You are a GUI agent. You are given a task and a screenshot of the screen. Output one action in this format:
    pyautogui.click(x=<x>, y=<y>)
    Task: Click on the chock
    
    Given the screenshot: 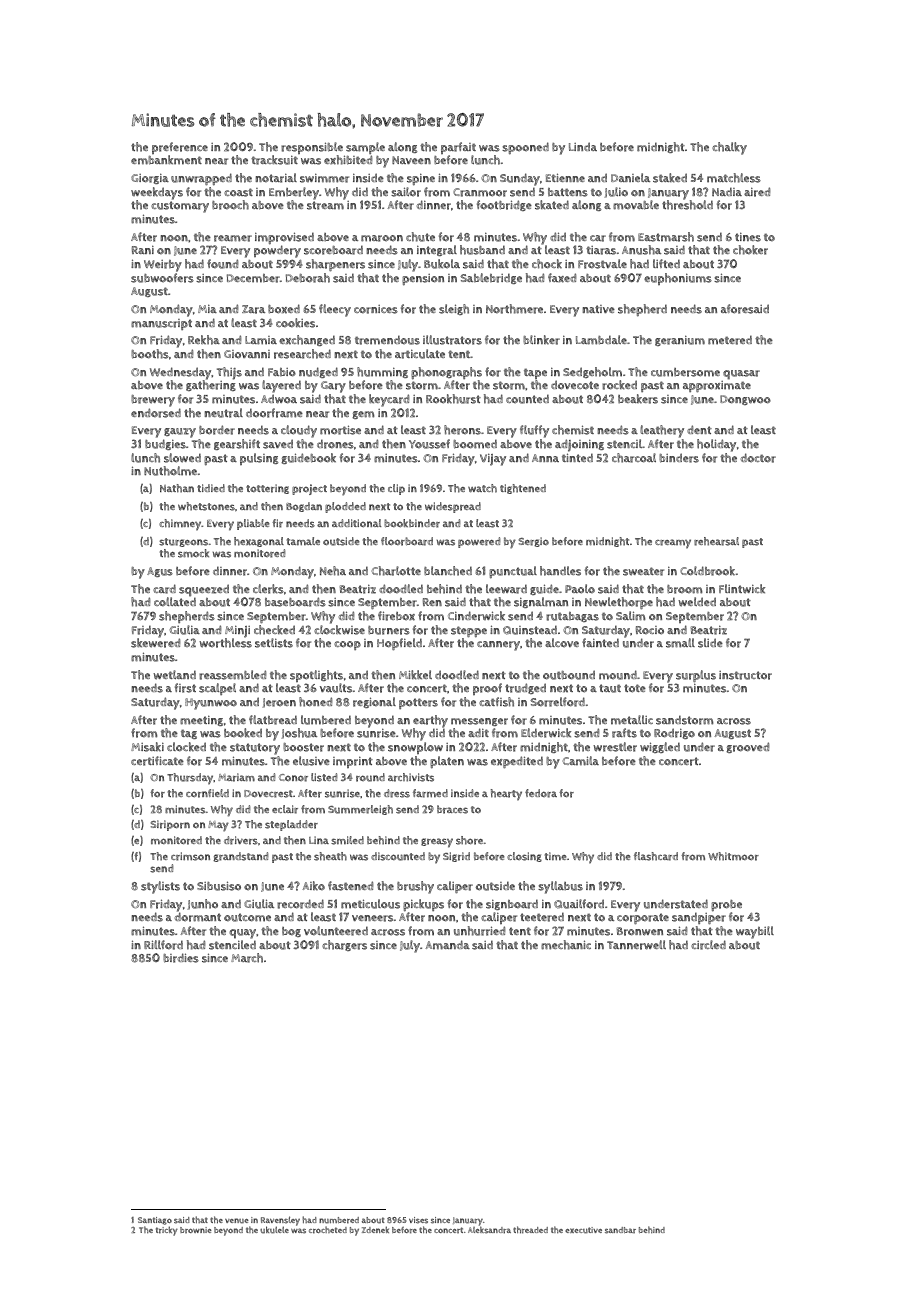 What is the action you would take?
    pyautogui.click(x=547, y=264)
